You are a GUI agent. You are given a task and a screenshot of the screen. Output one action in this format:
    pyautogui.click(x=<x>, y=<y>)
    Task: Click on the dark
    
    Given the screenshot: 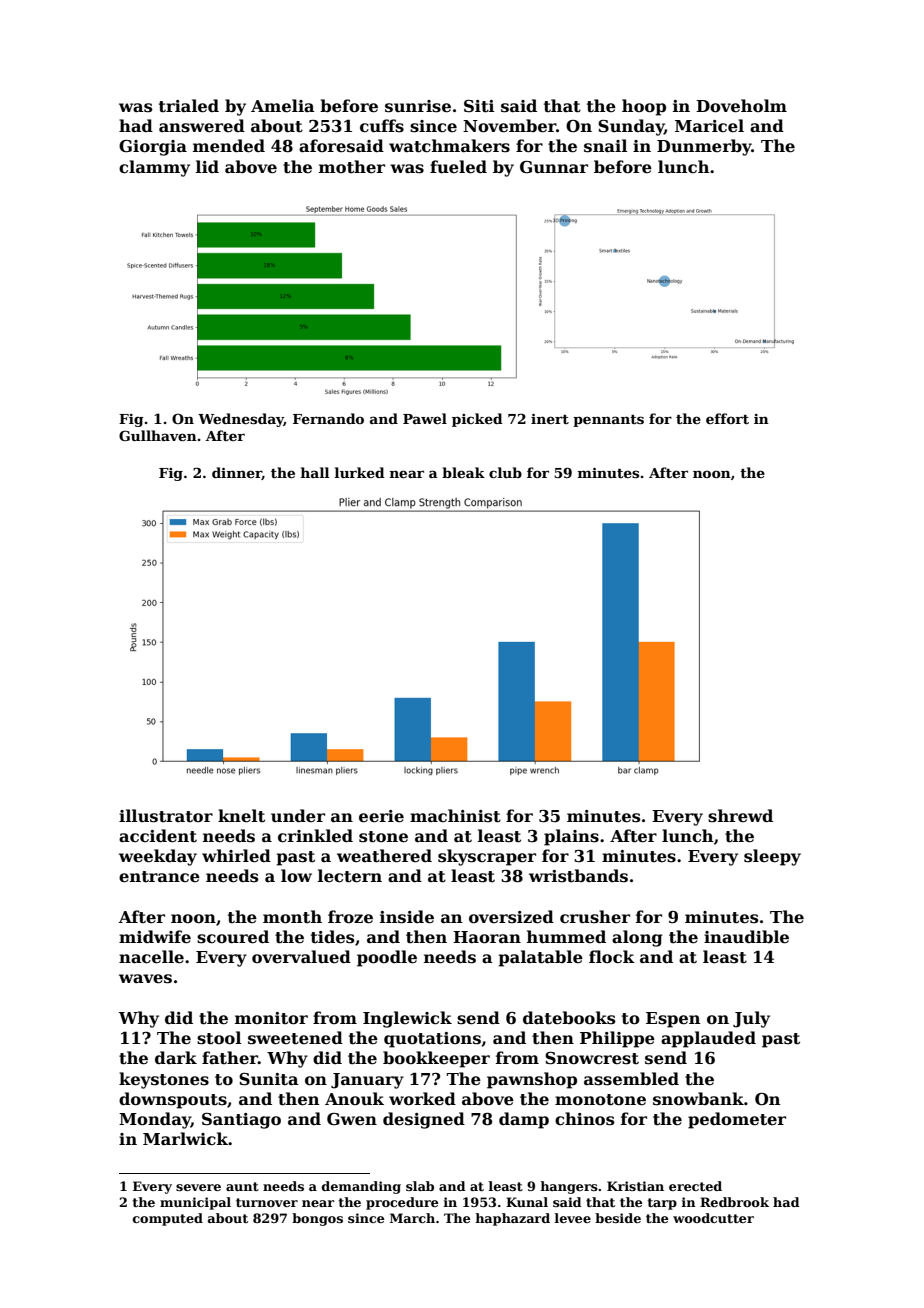 What is the action you would take?
    pyautogui.click(x=176, y=1057)
